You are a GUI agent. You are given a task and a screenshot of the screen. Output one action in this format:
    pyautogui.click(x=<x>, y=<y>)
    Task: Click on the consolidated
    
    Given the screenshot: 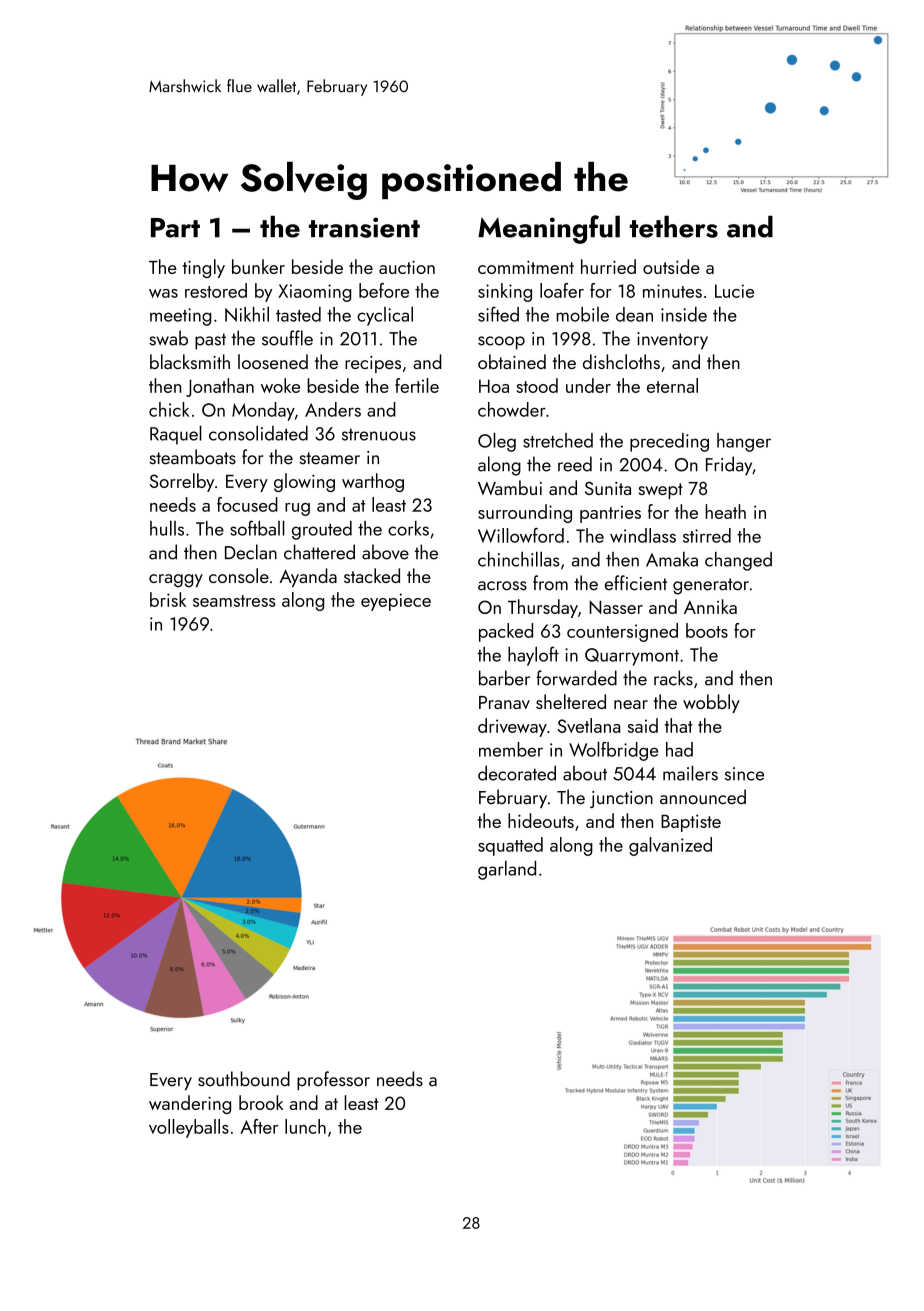 What is the action you would take?
    pyautogui.click(x=258, y=433)
